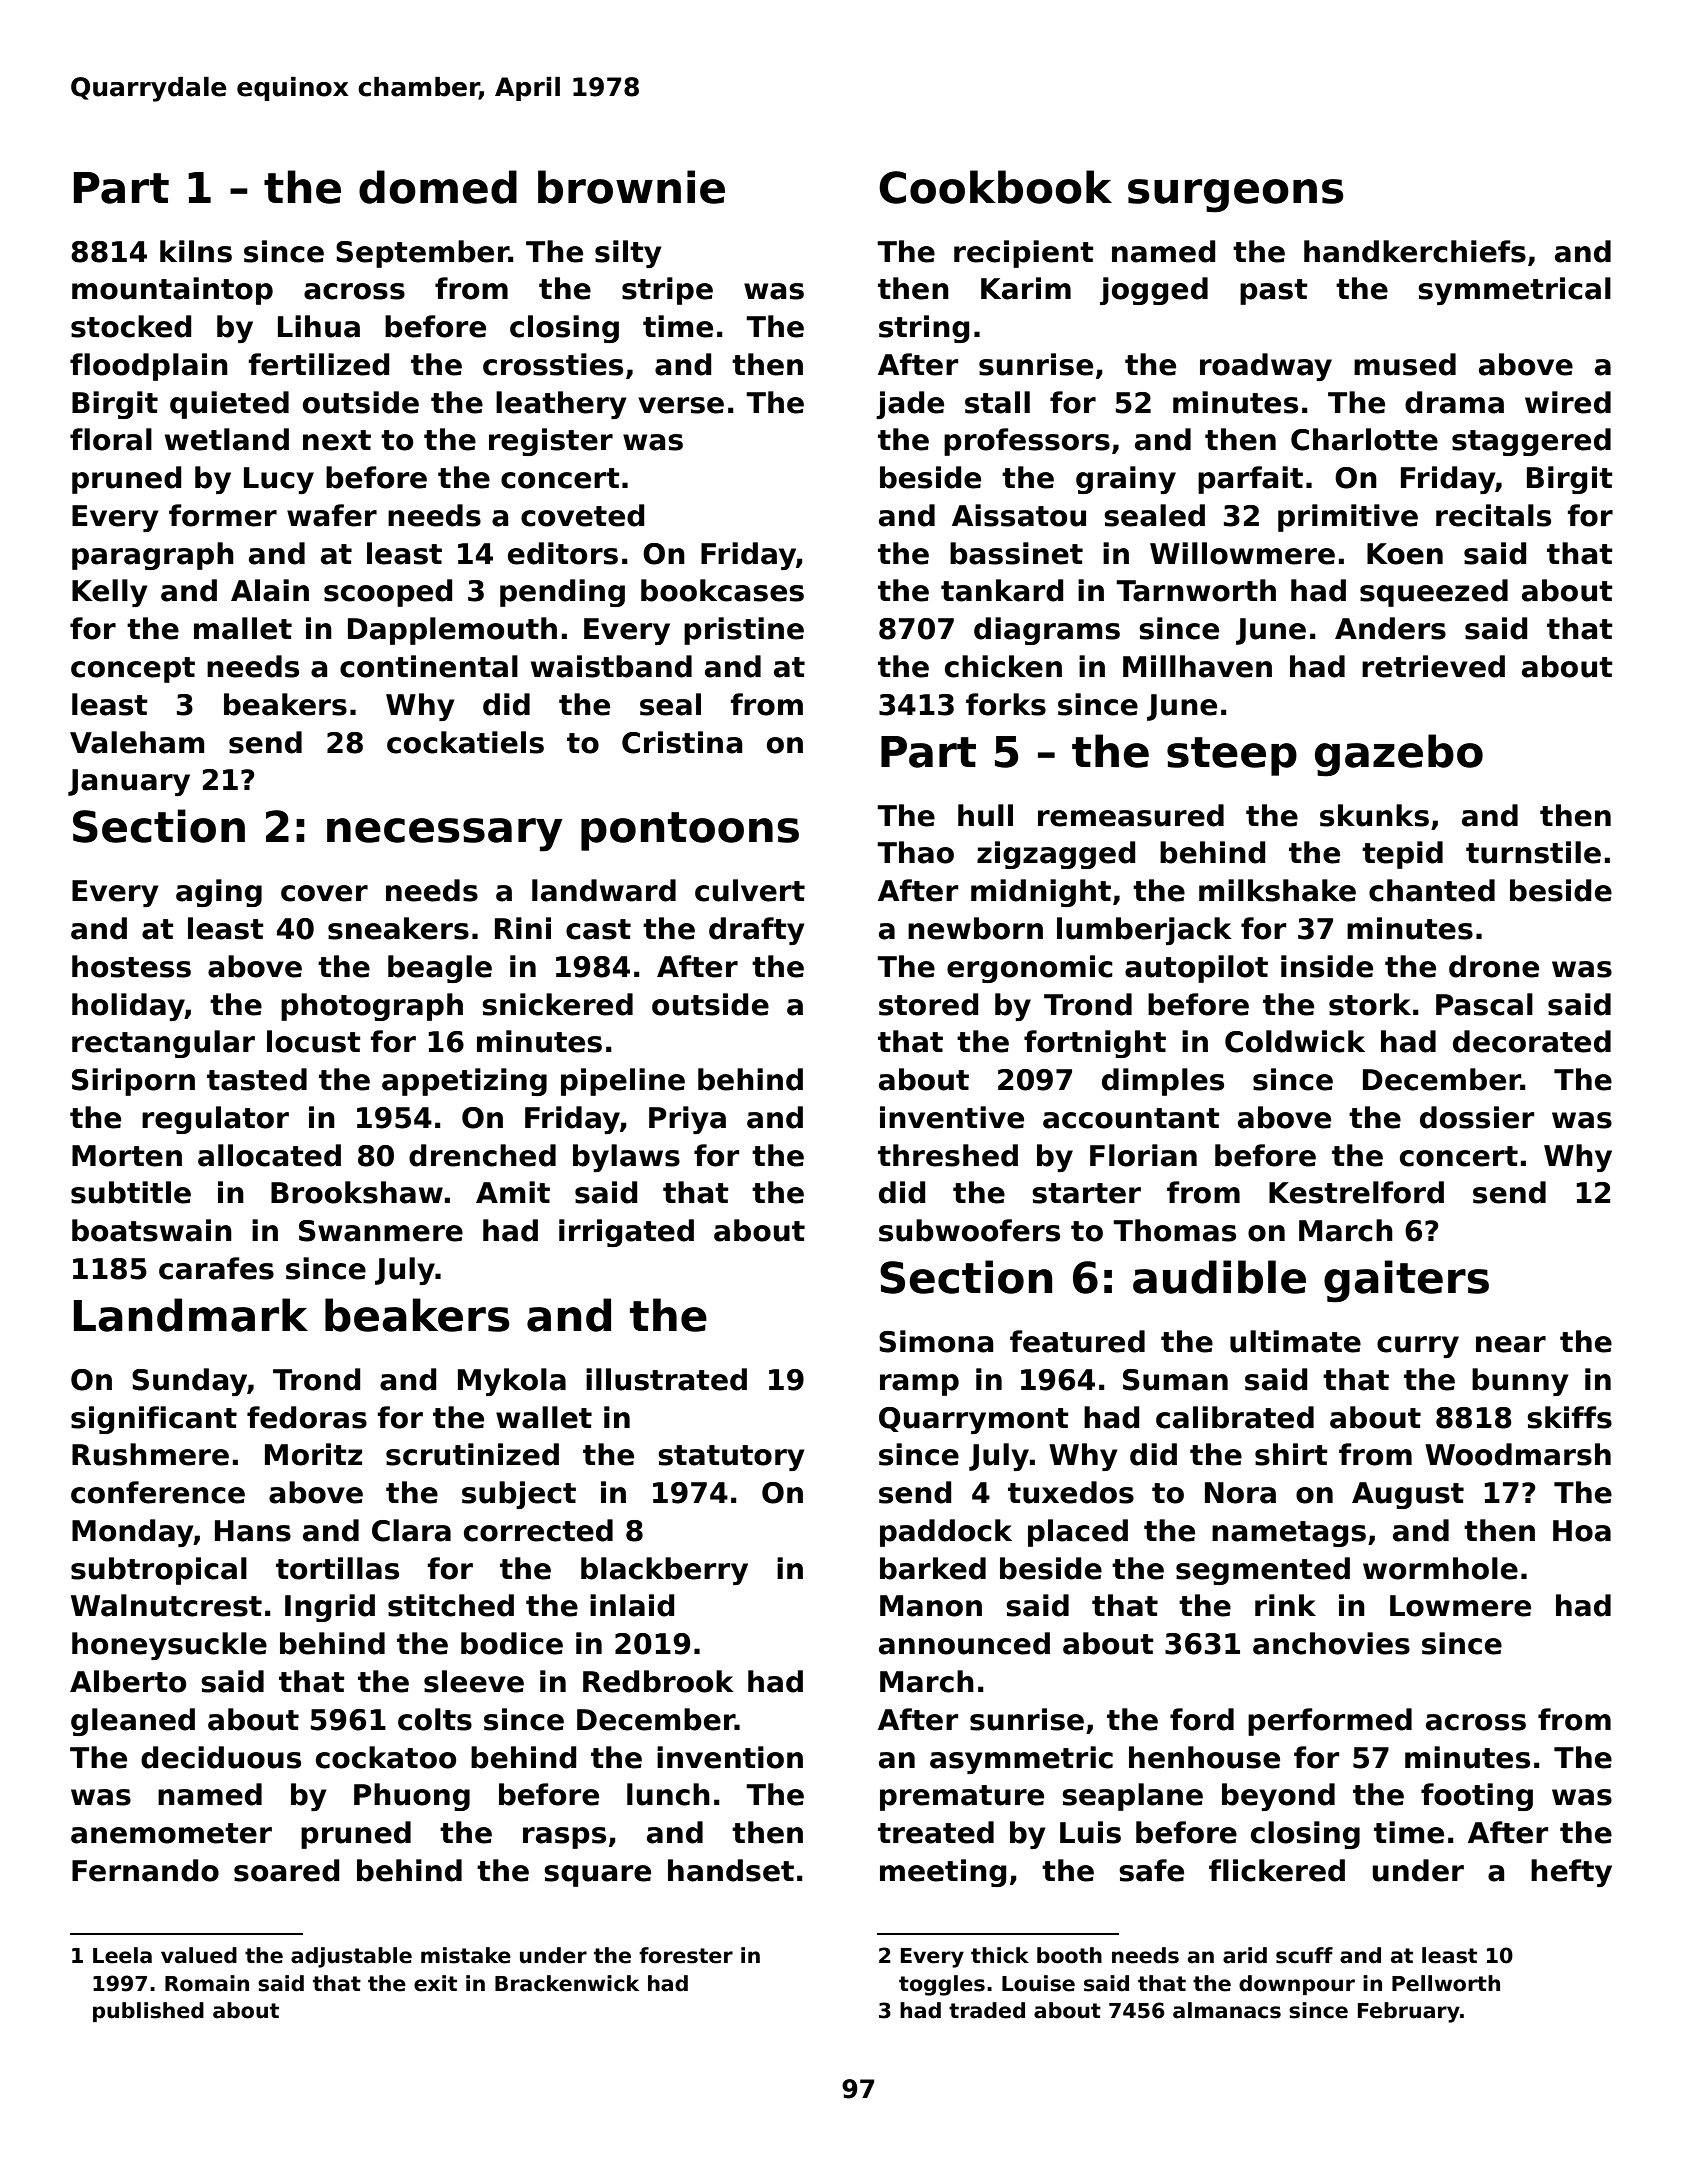 The width and height of the screenshot is (1683, 2178). Describe the element at coordinates (1433, 666) in the screenshot. I see `retrieved` at that location.
